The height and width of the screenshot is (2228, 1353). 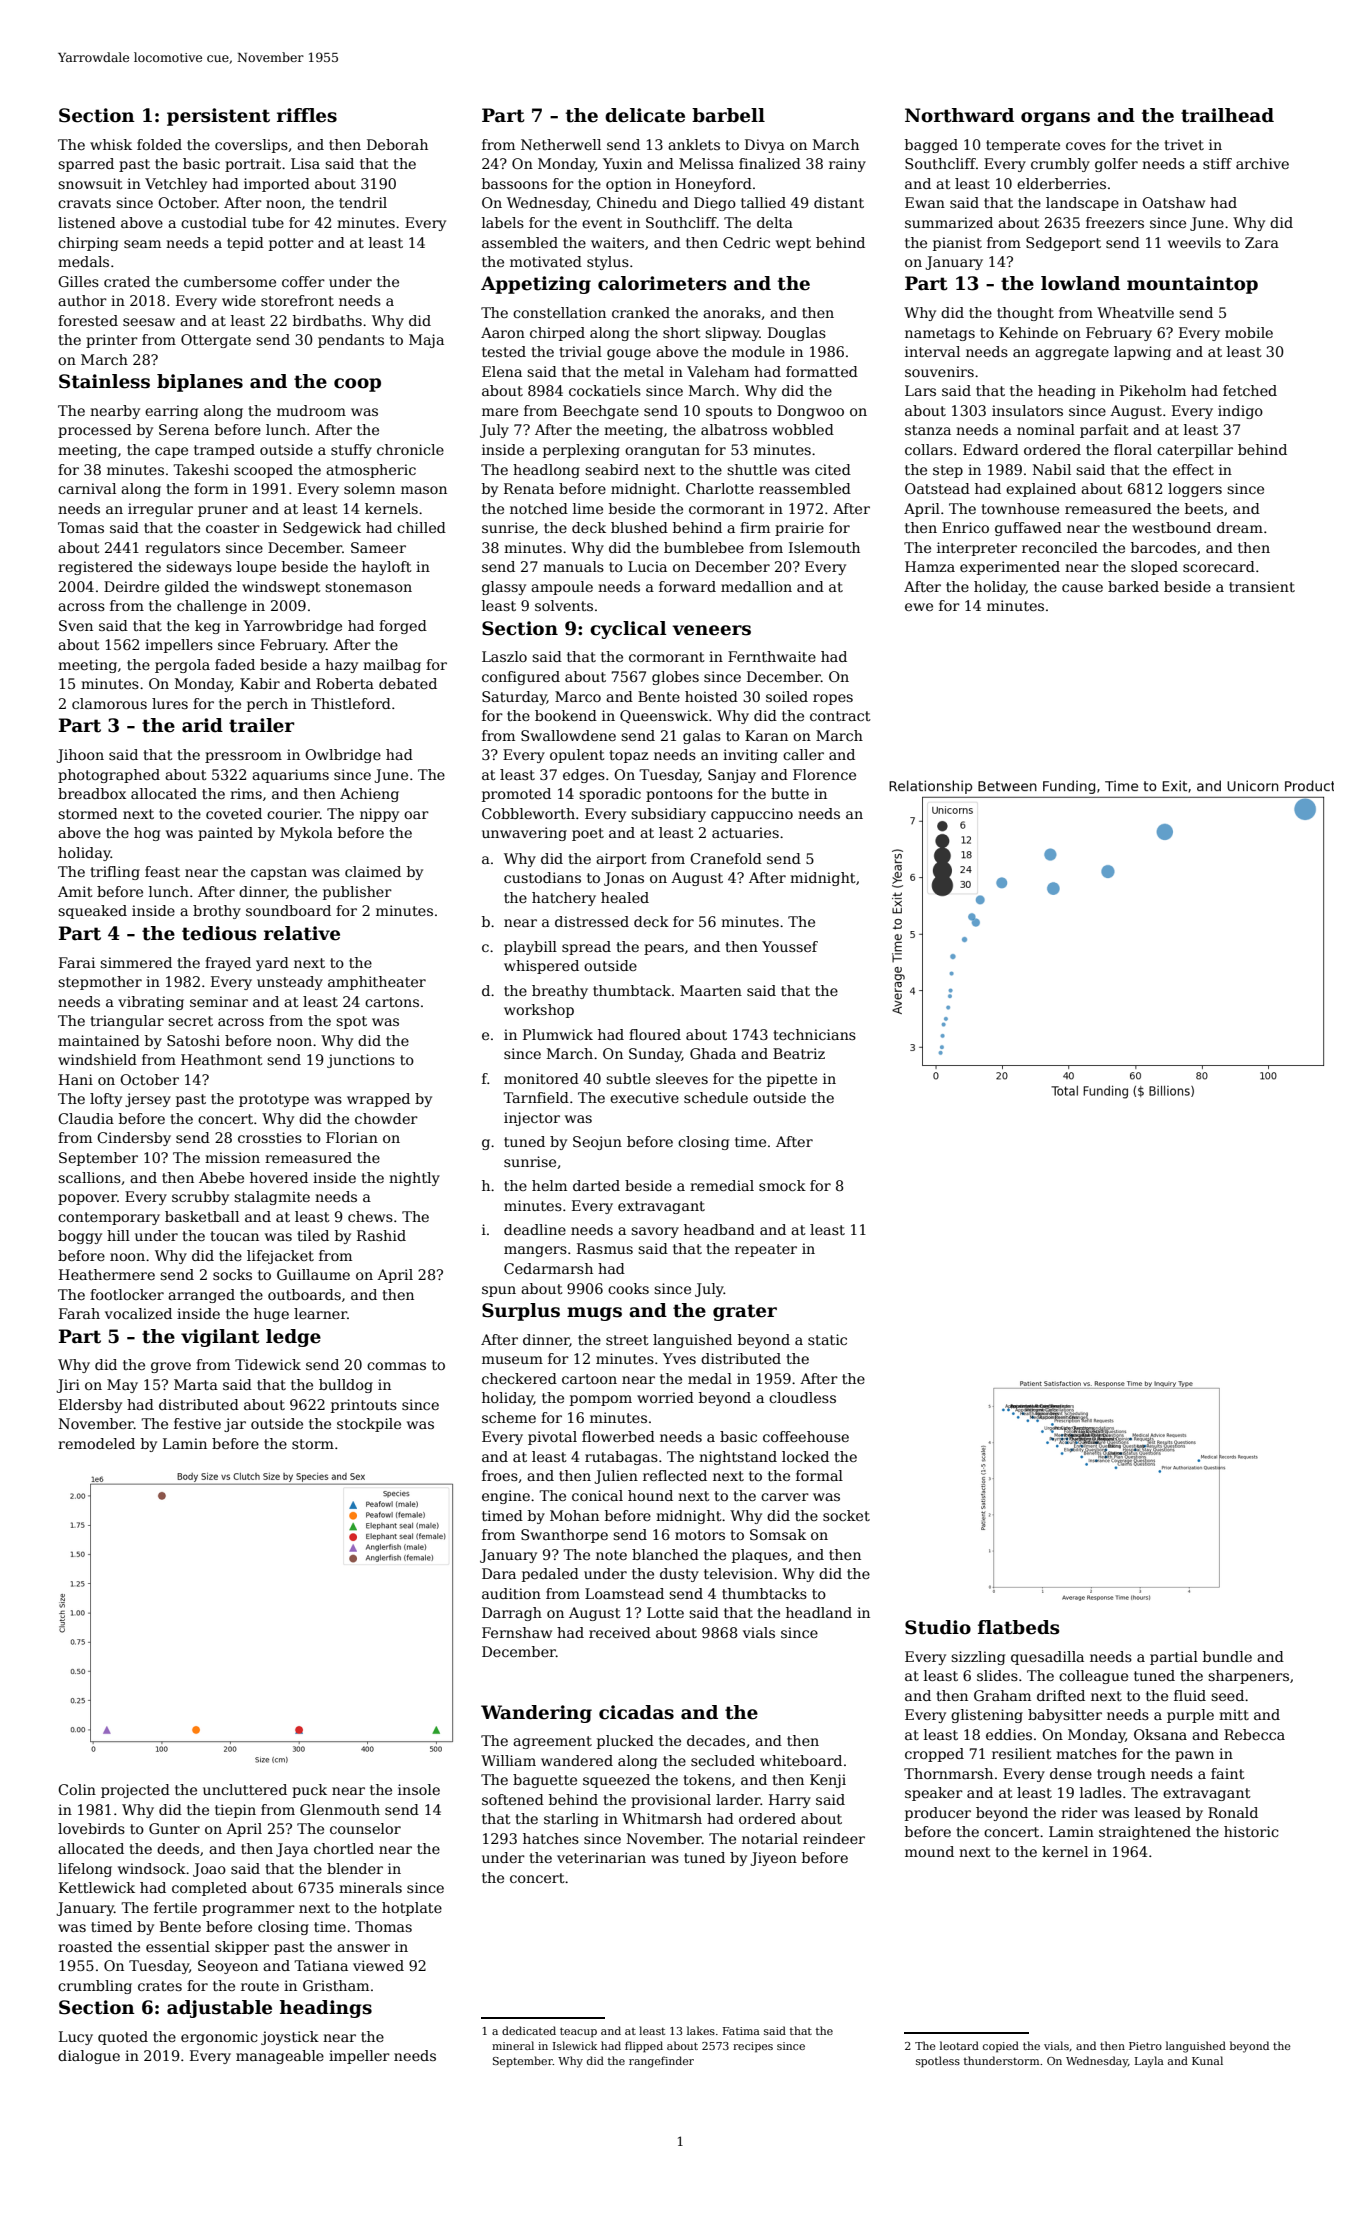 What do you see at coordinates (645, 115) in the screenshot?
I see `delicate` at bounding box center [645, 115].
